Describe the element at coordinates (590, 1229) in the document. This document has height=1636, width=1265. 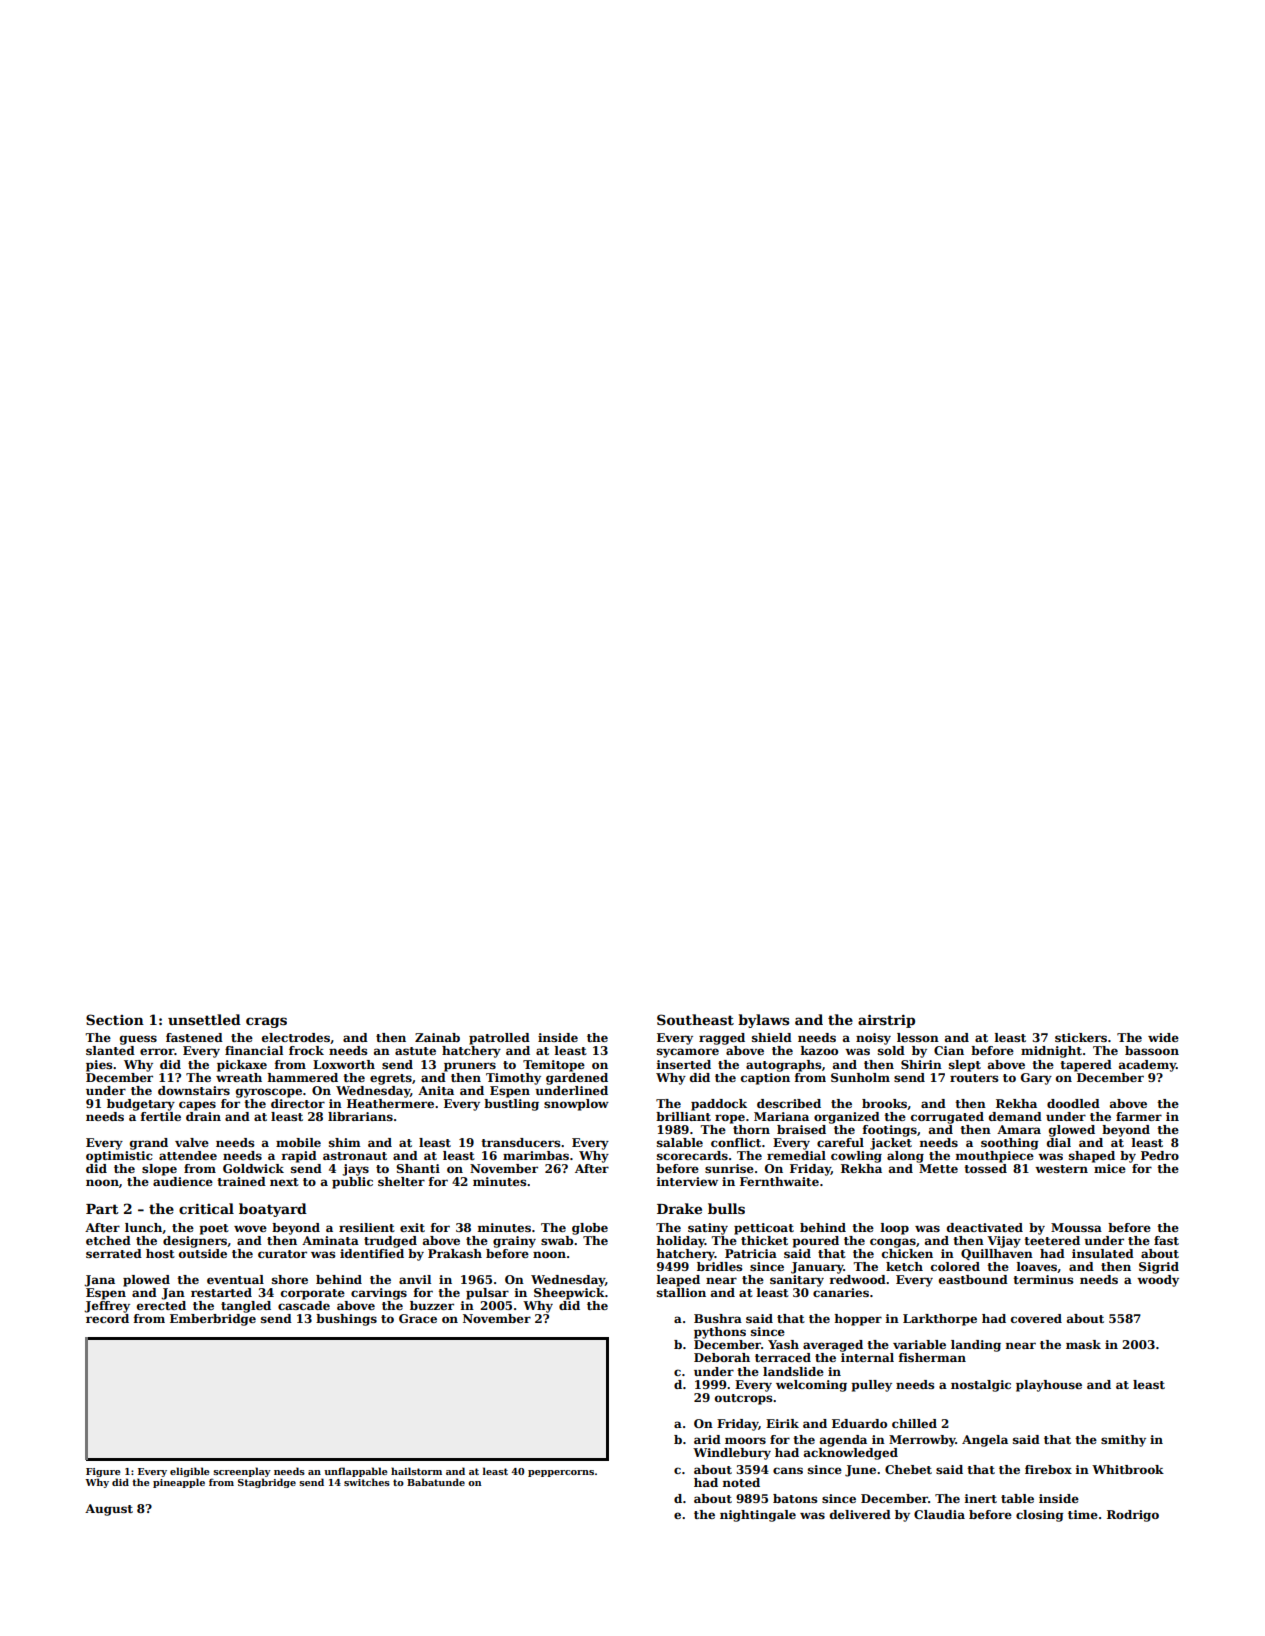
I see `globe` at that location.
